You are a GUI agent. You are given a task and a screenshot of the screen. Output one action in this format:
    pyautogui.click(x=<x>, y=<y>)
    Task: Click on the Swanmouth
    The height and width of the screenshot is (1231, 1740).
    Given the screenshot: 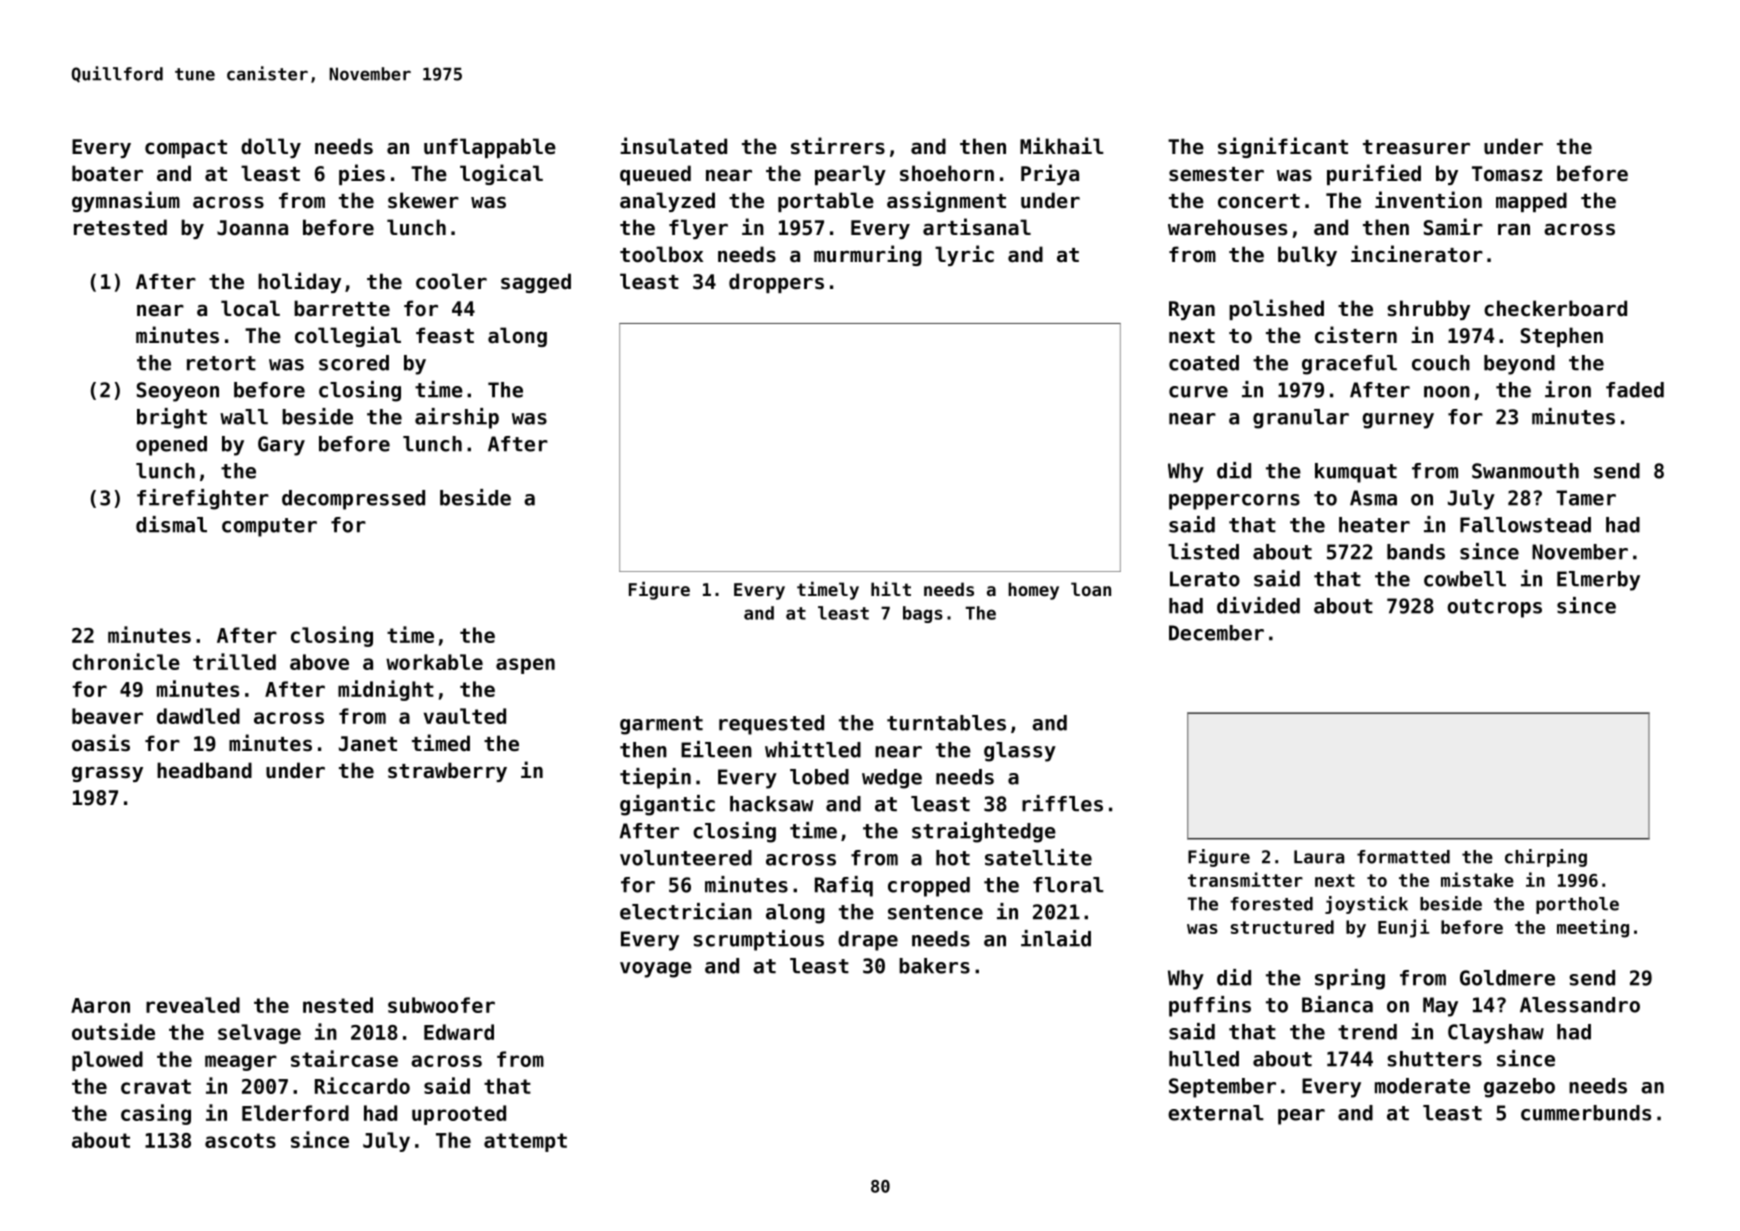 What is the action you would take?
    pyautogui.click(x=1525, y=471)
